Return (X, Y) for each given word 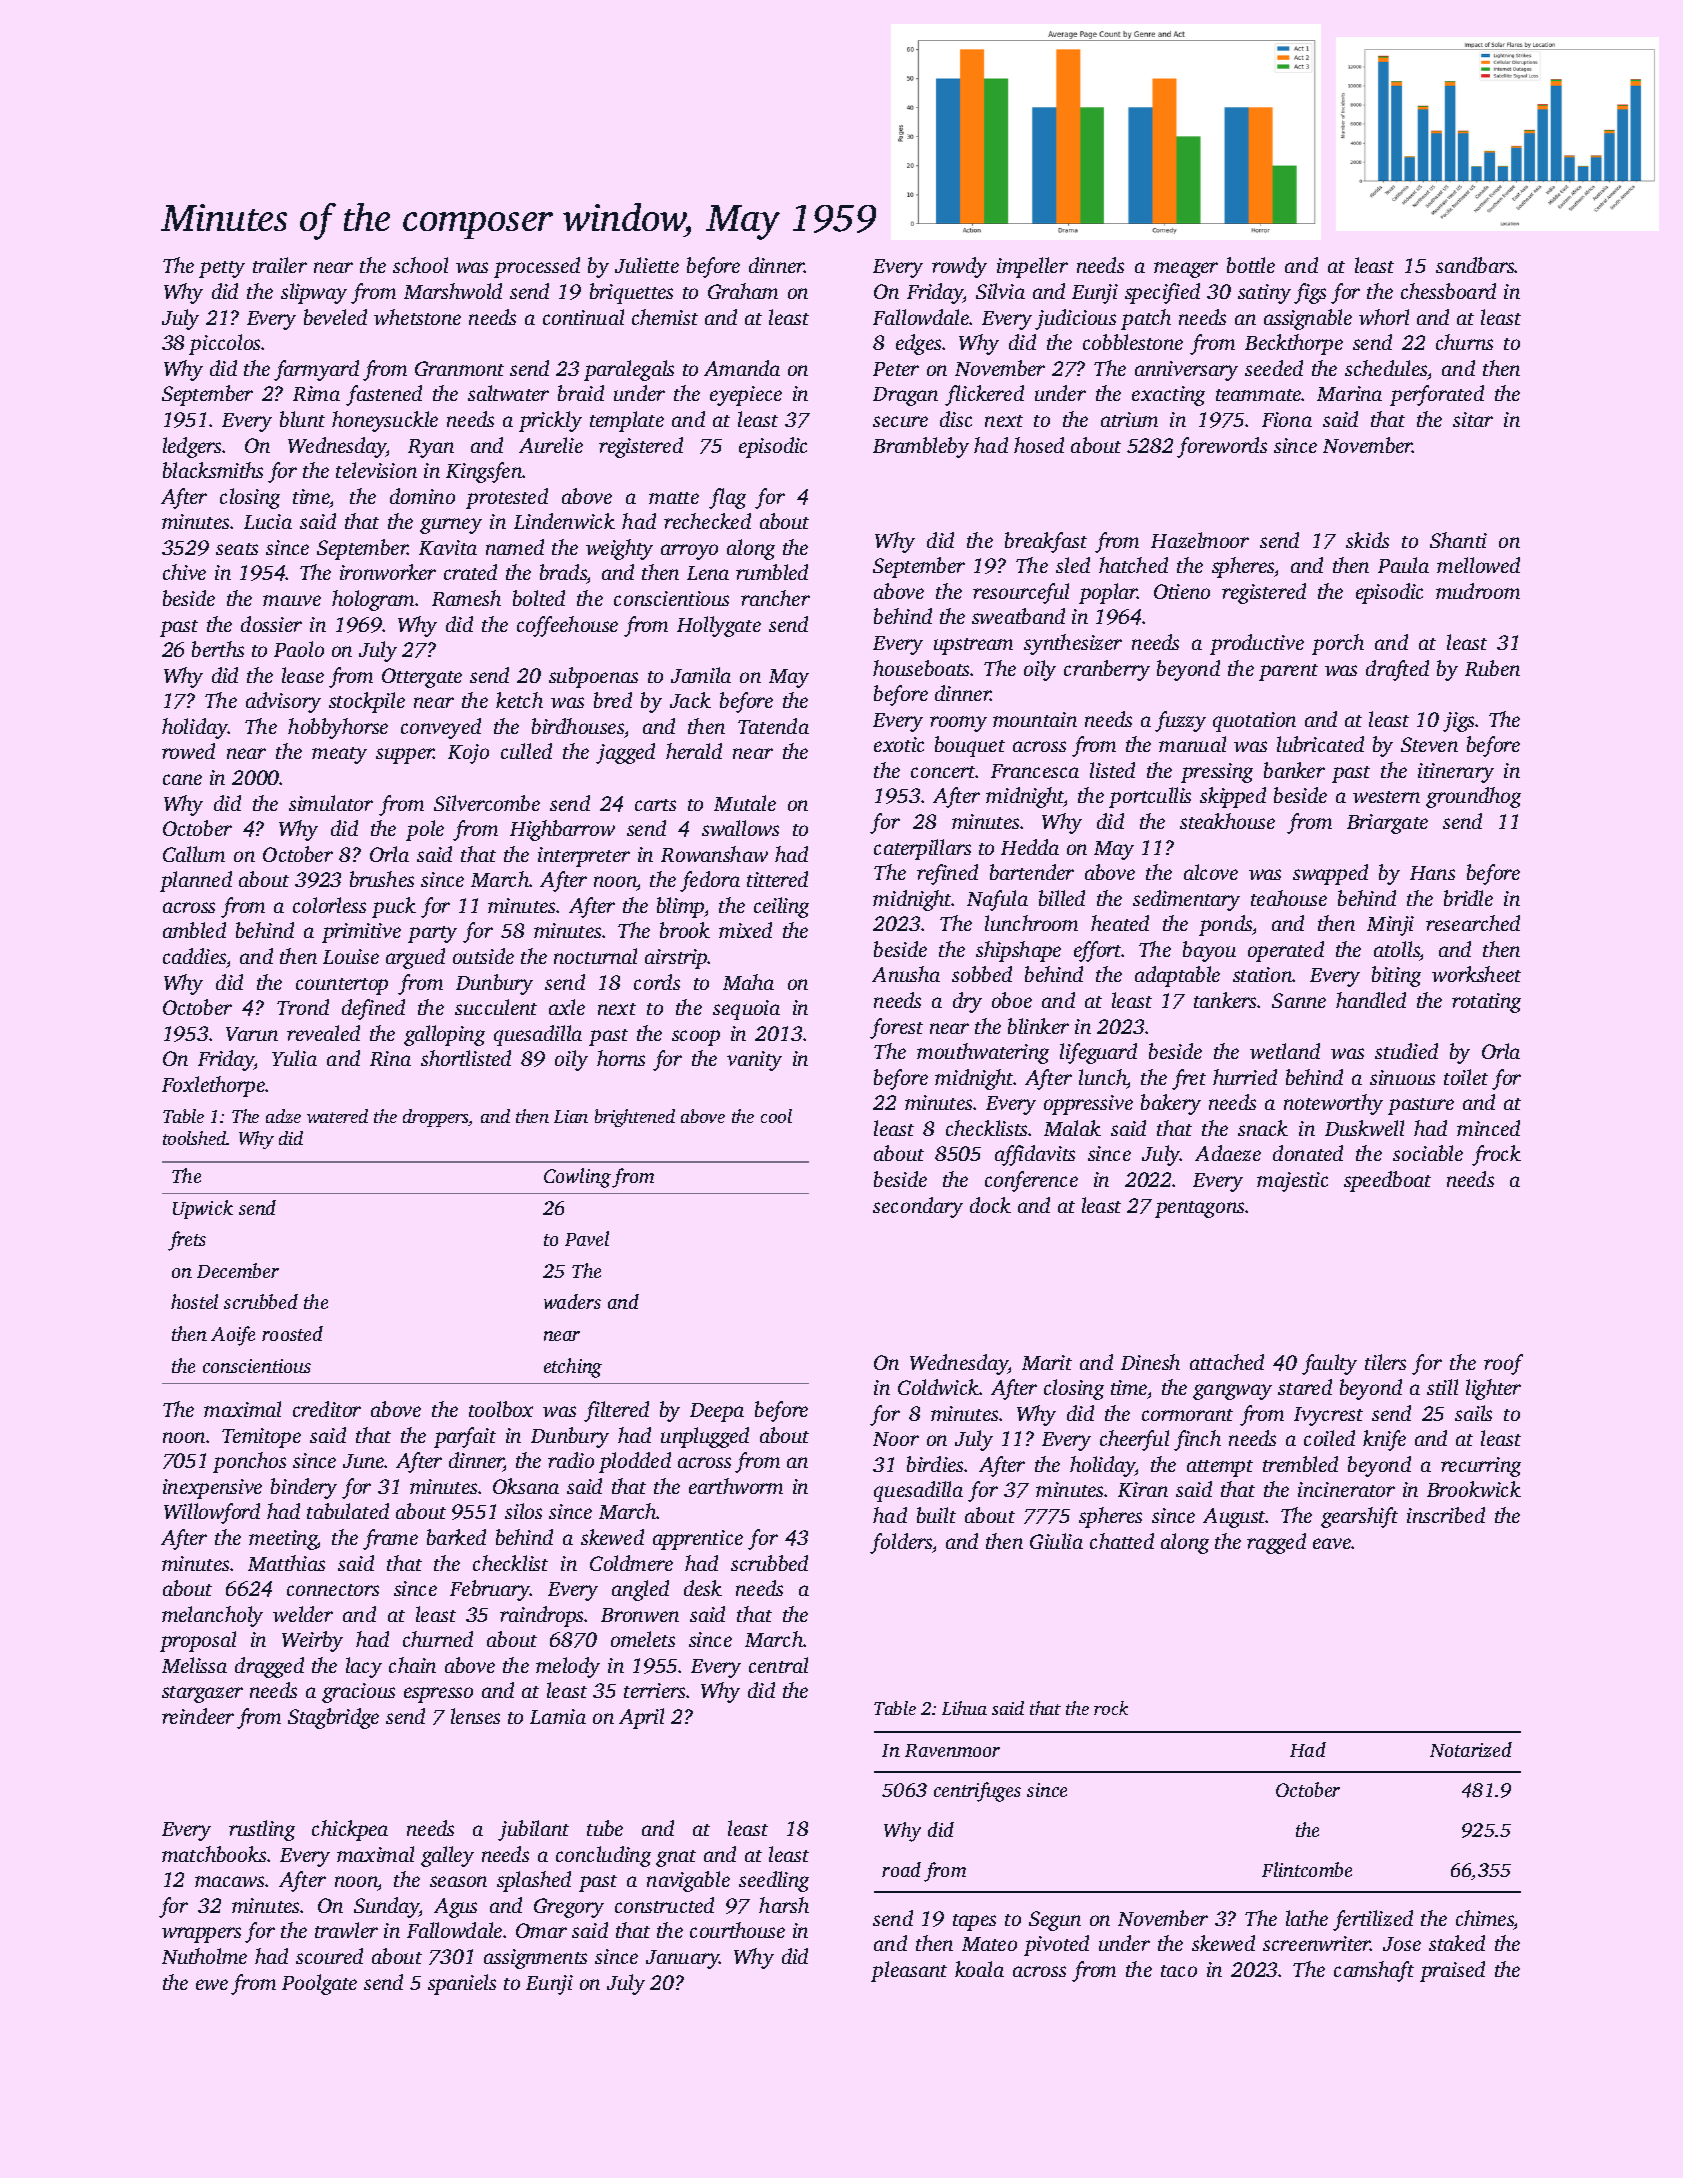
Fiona (1287, 419)
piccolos (225, 344)
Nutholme (204, 1956)
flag (727, 498)
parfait (465, 1437)
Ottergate (422, 678)
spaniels (462, 1984)
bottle (1251, 265)
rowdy (959, 267)
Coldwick (938, 1387)
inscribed (1446, 1515)
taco (1179, 1971)
